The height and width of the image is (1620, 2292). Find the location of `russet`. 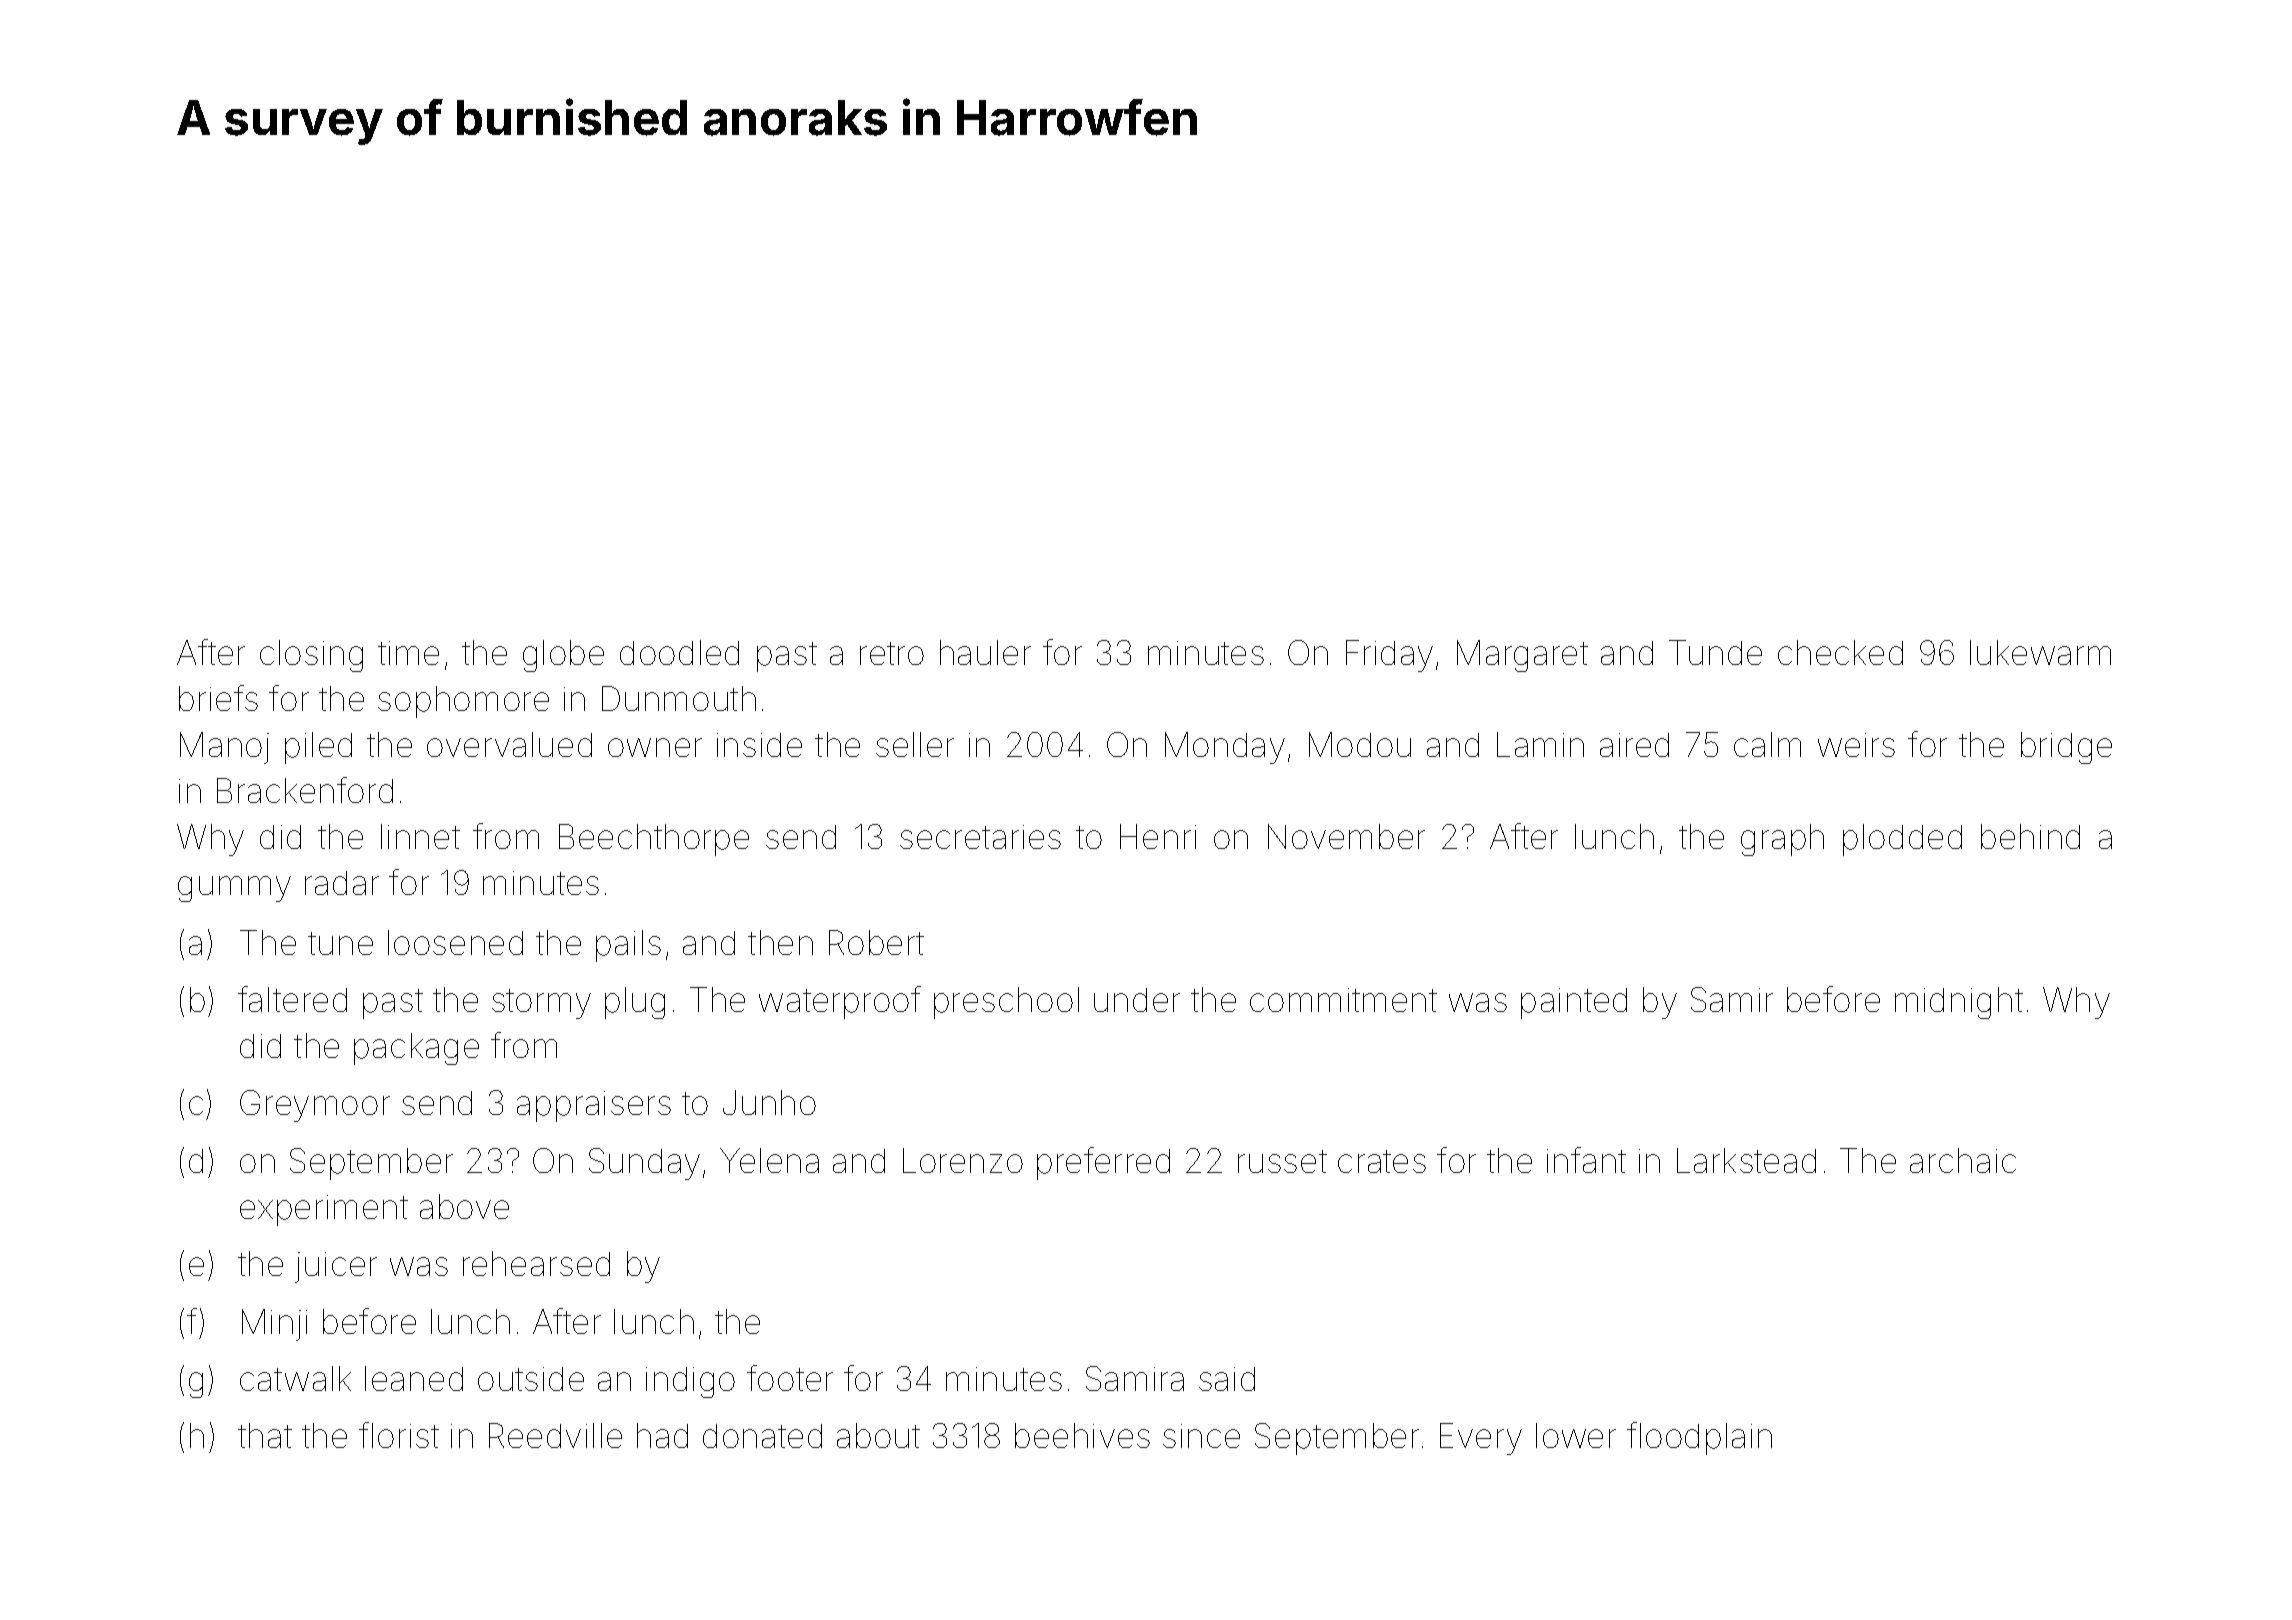

russet is located at coordinates (1282, 1161).
